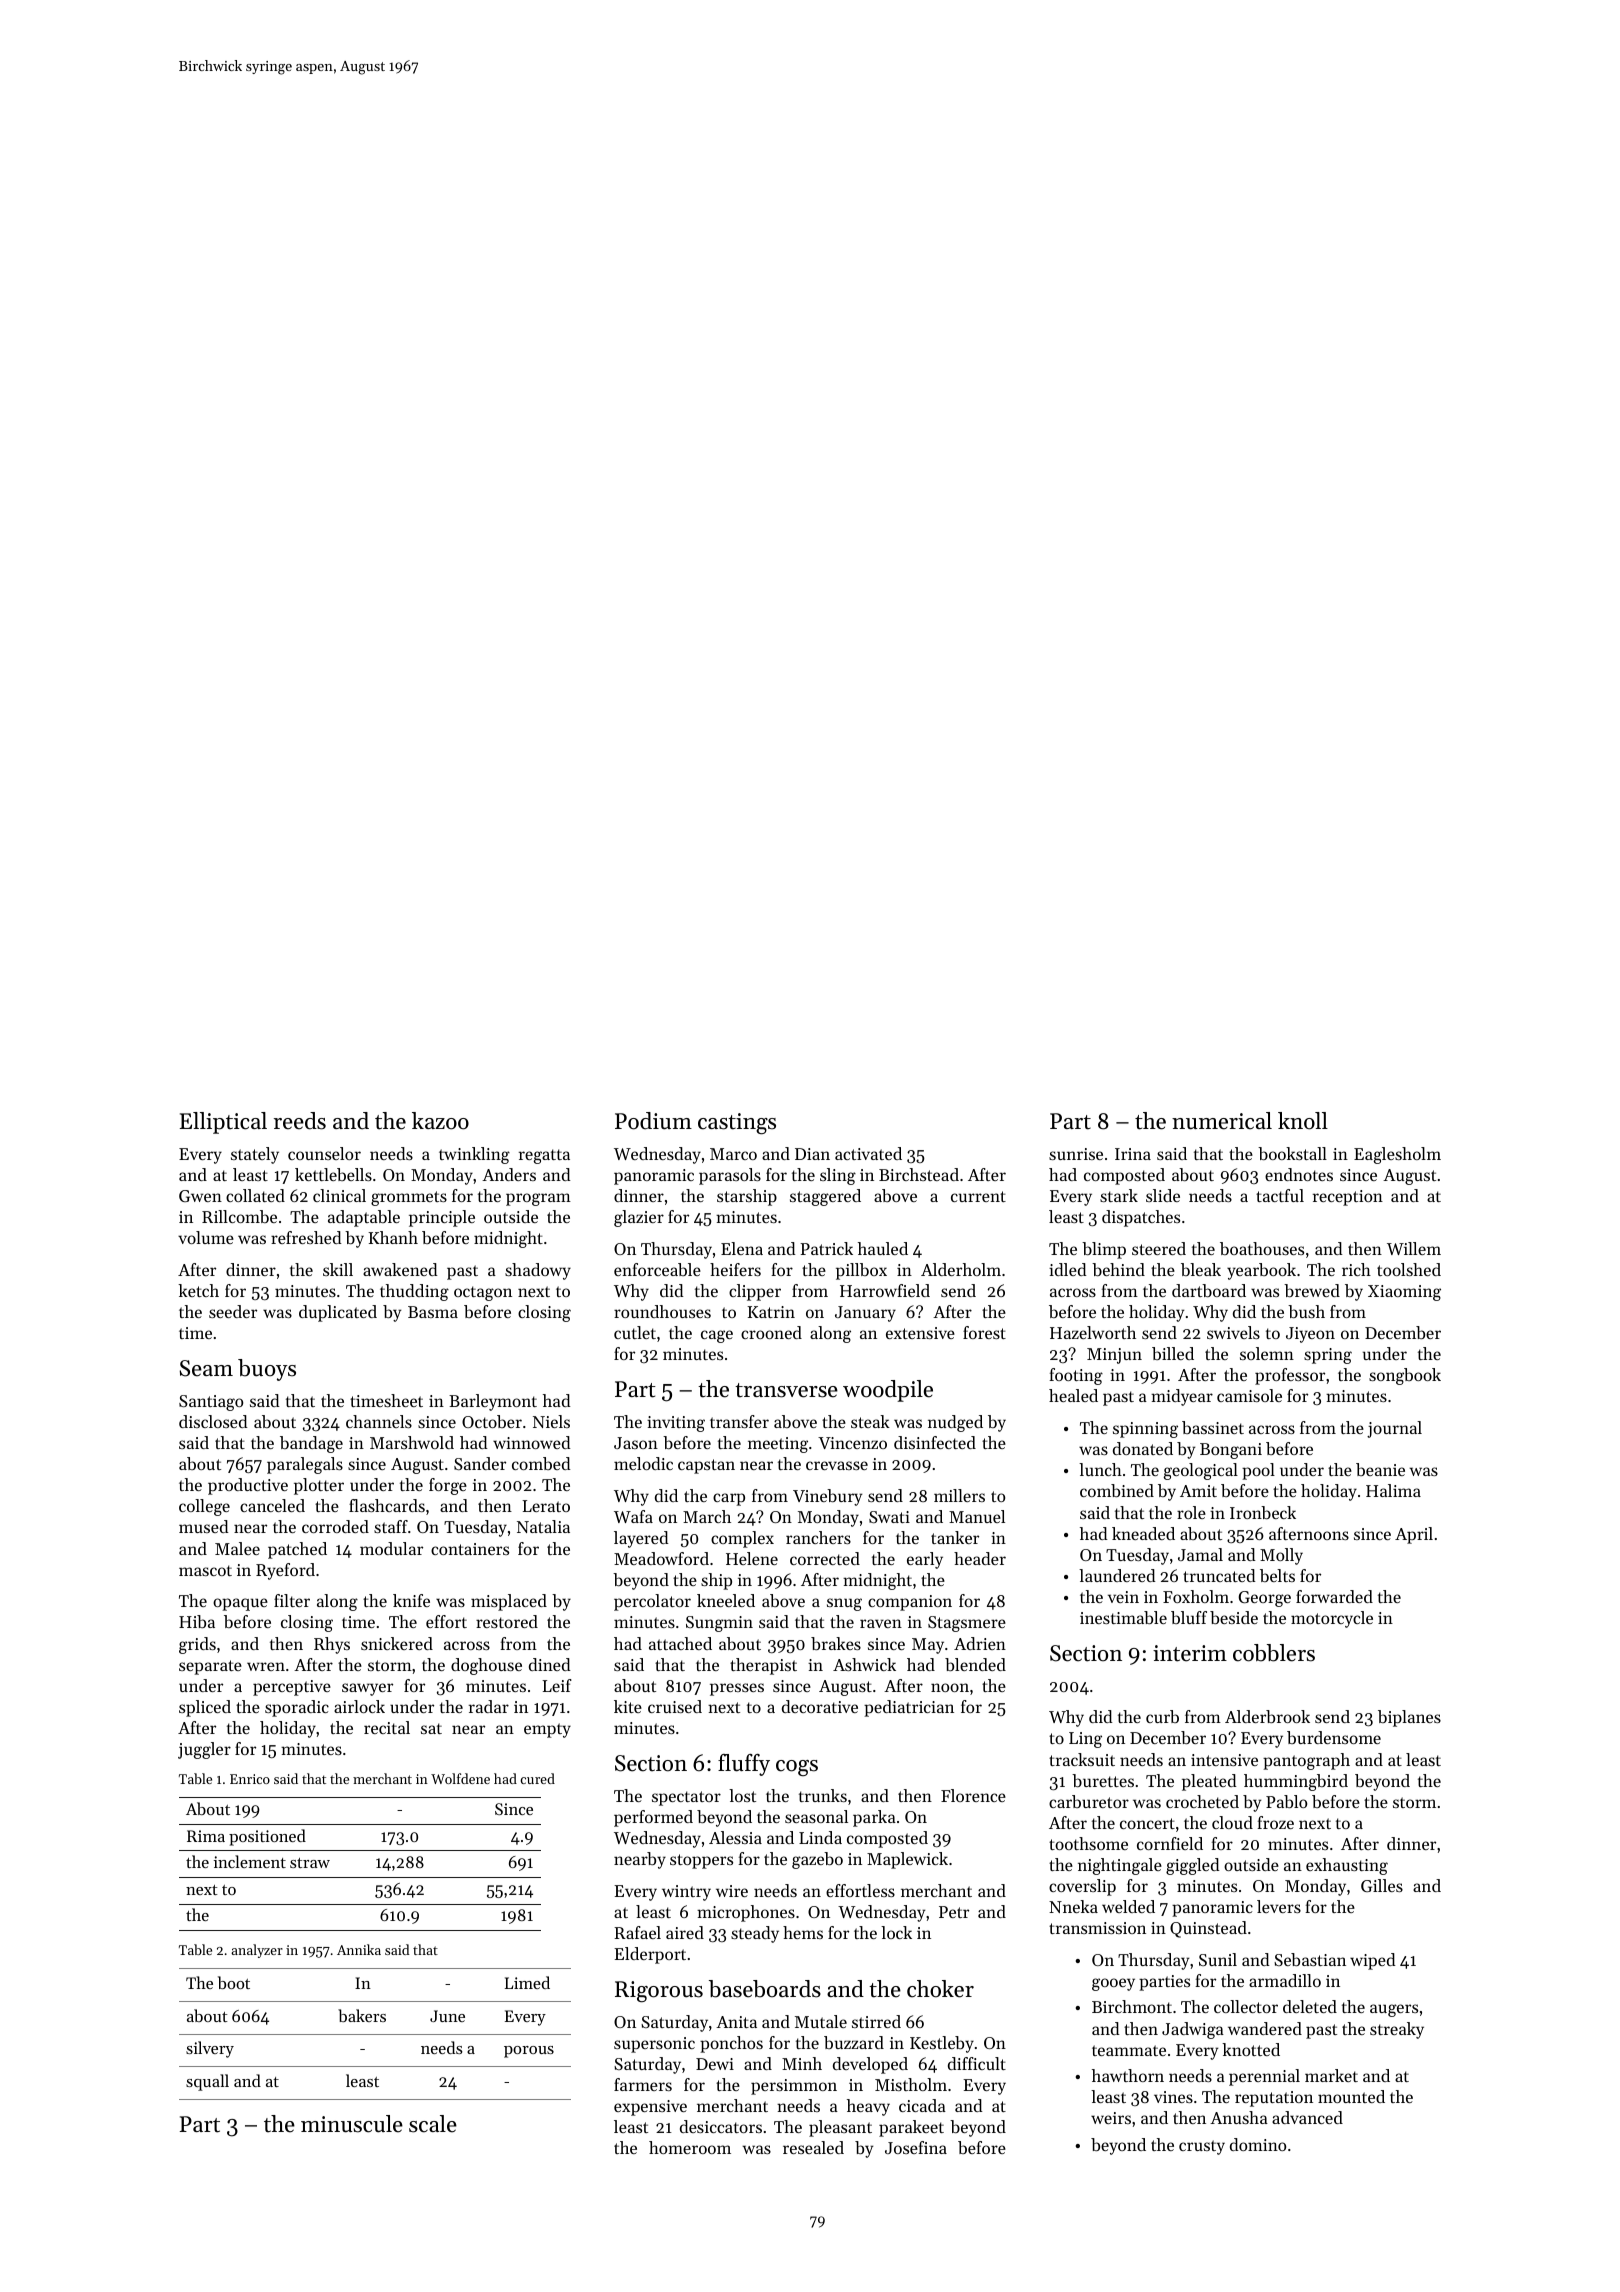  What do you see at coordinates (909, 1708) in the screenshot?
I see `pediatrician` at bounding box center [909, 1708].
